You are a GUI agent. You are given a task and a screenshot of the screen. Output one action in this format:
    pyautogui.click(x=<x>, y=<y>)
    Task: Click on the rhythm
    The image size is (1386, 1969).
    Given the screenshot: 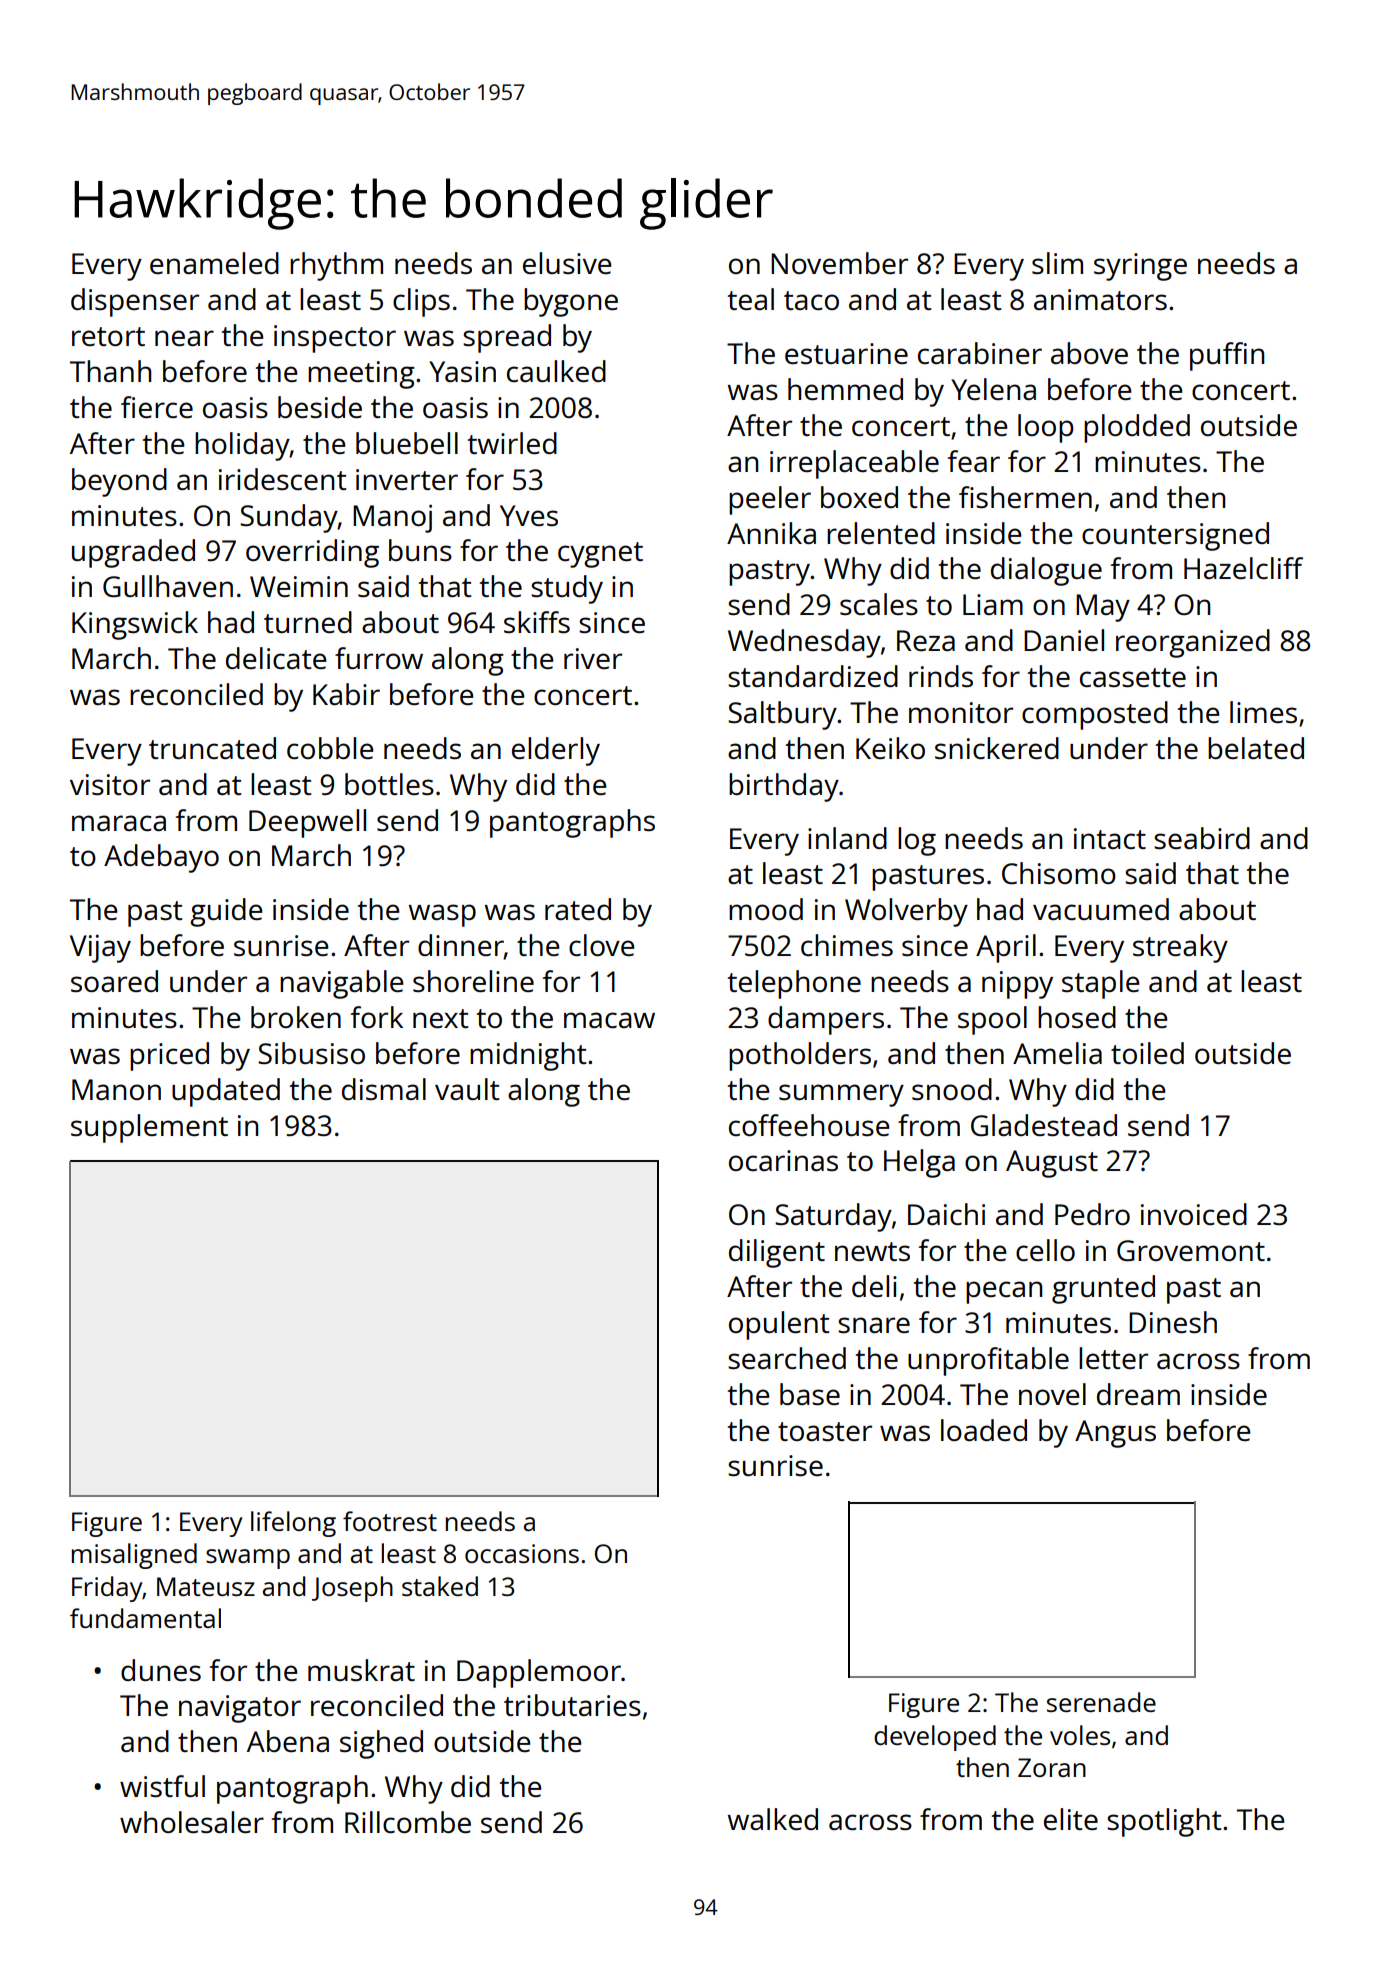 What is the action you would take?
    pyautogui.click(x=336, y=266)
